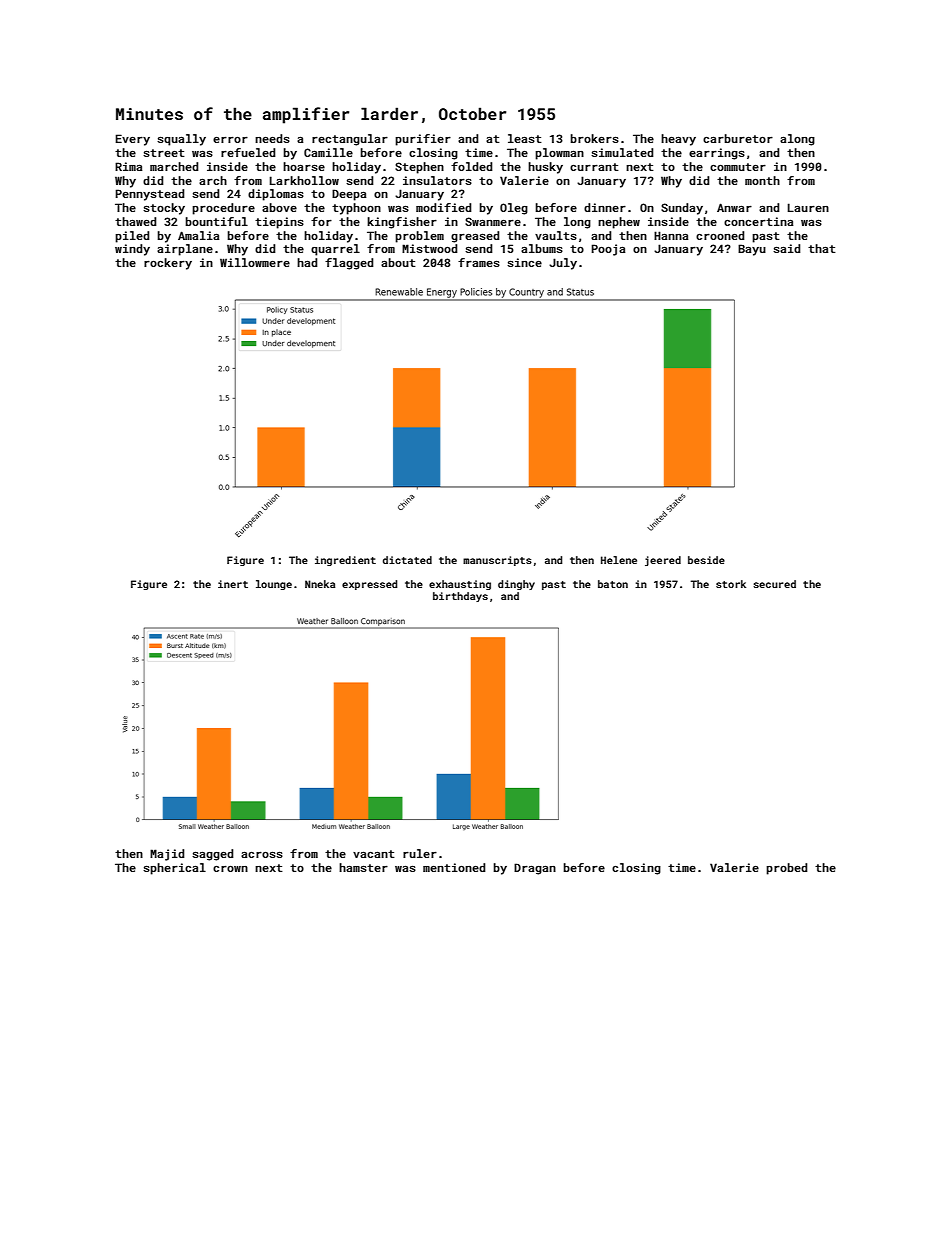 Image resolution: width=952 pixels, height=1233 pixels. Describe the element at coordinates (752, 250) in the document. I see `Bayu` at that location.
